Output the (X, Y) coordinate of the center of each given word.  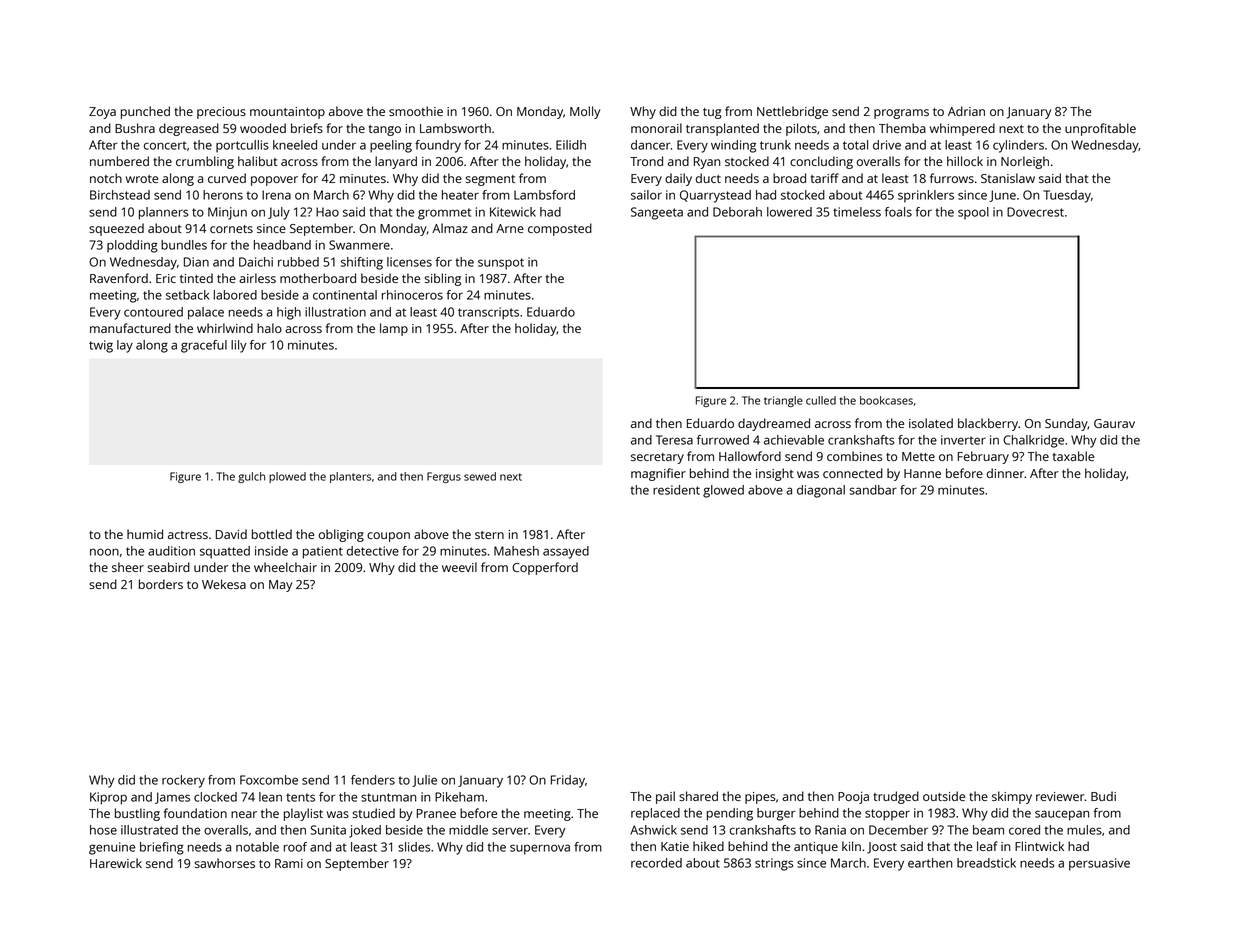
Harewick (116, 863)
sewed (480, 476)
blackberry (988, 424)
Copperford (545, 568)
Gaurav (1114, 423)
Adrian (966, 111)
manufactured (130, 328)
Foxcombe (269, 780)
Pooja (853, 797)
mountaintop (287, 113)
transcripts (488, 313)
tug (712, 113)
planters (350, 477)
